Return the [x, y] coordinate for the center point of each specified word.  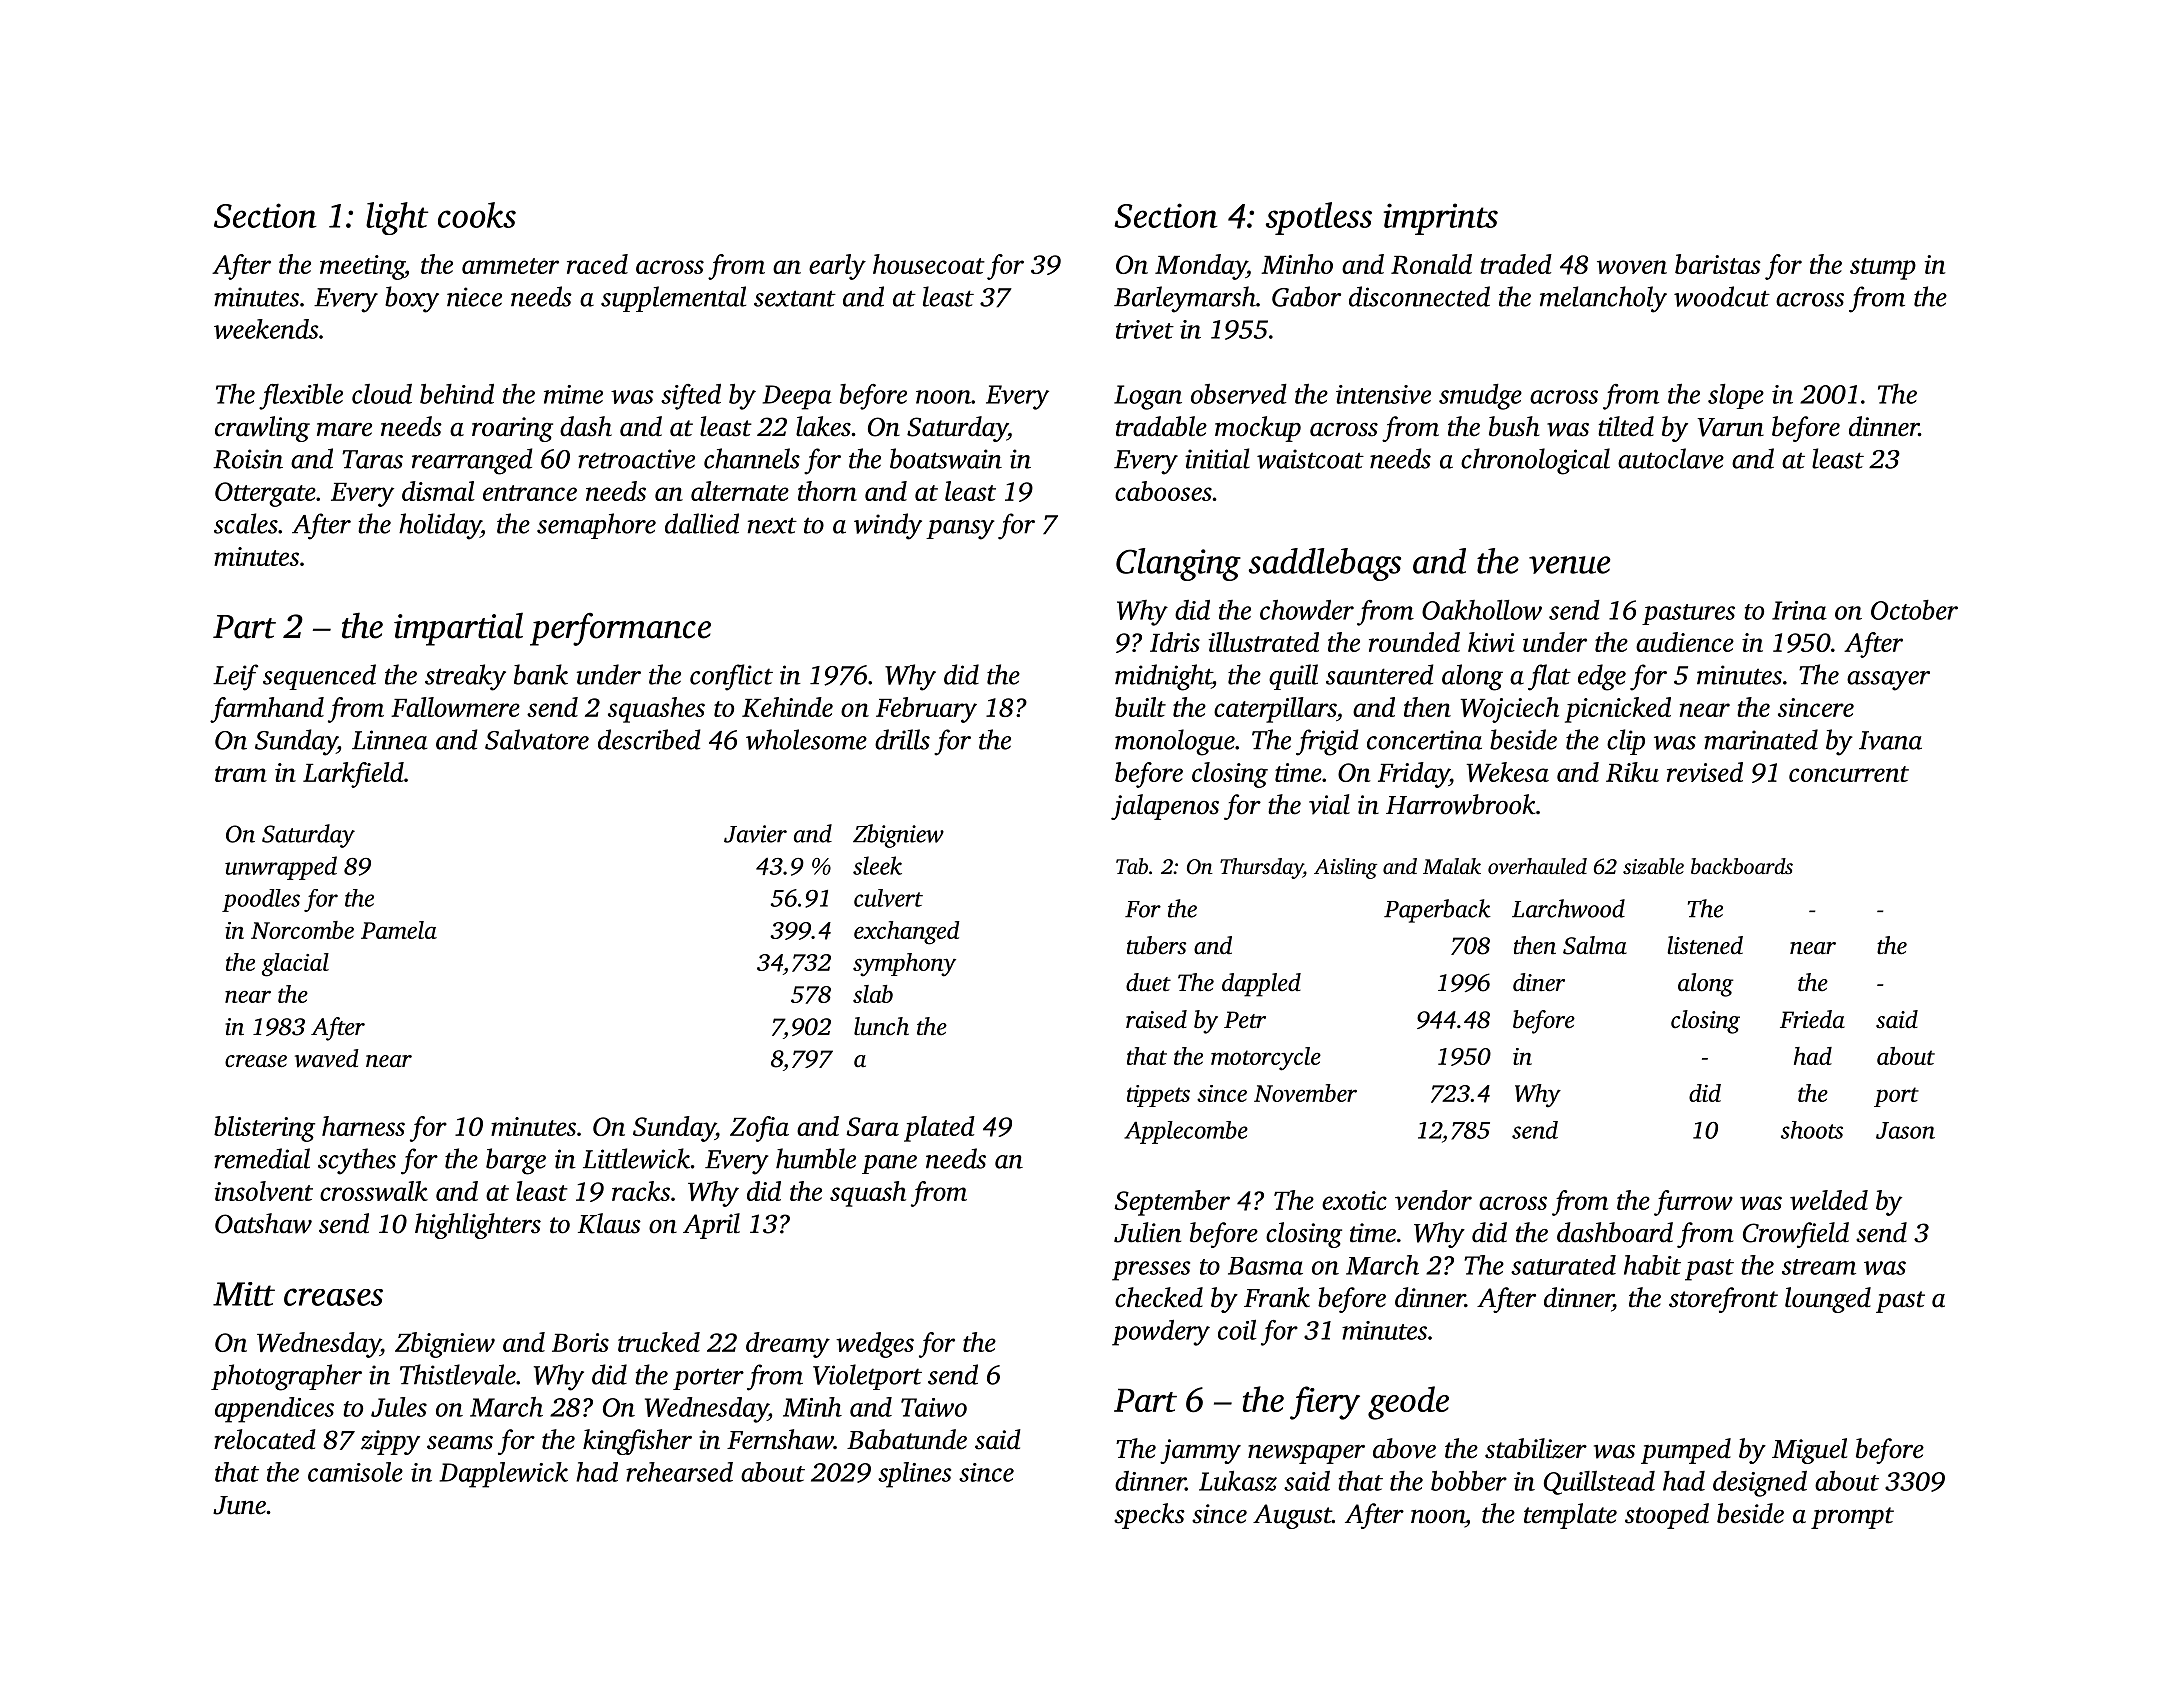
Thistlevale [458, 1374]
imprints [1441, 219]
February [926, 710]
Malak [1452, 866]
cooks [477, 215]
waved [327, 1058]
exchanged [907, 933]
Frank [1277, 1297]
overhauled [1537, 866]
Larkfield [353, 775]
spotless [1319, 218]
